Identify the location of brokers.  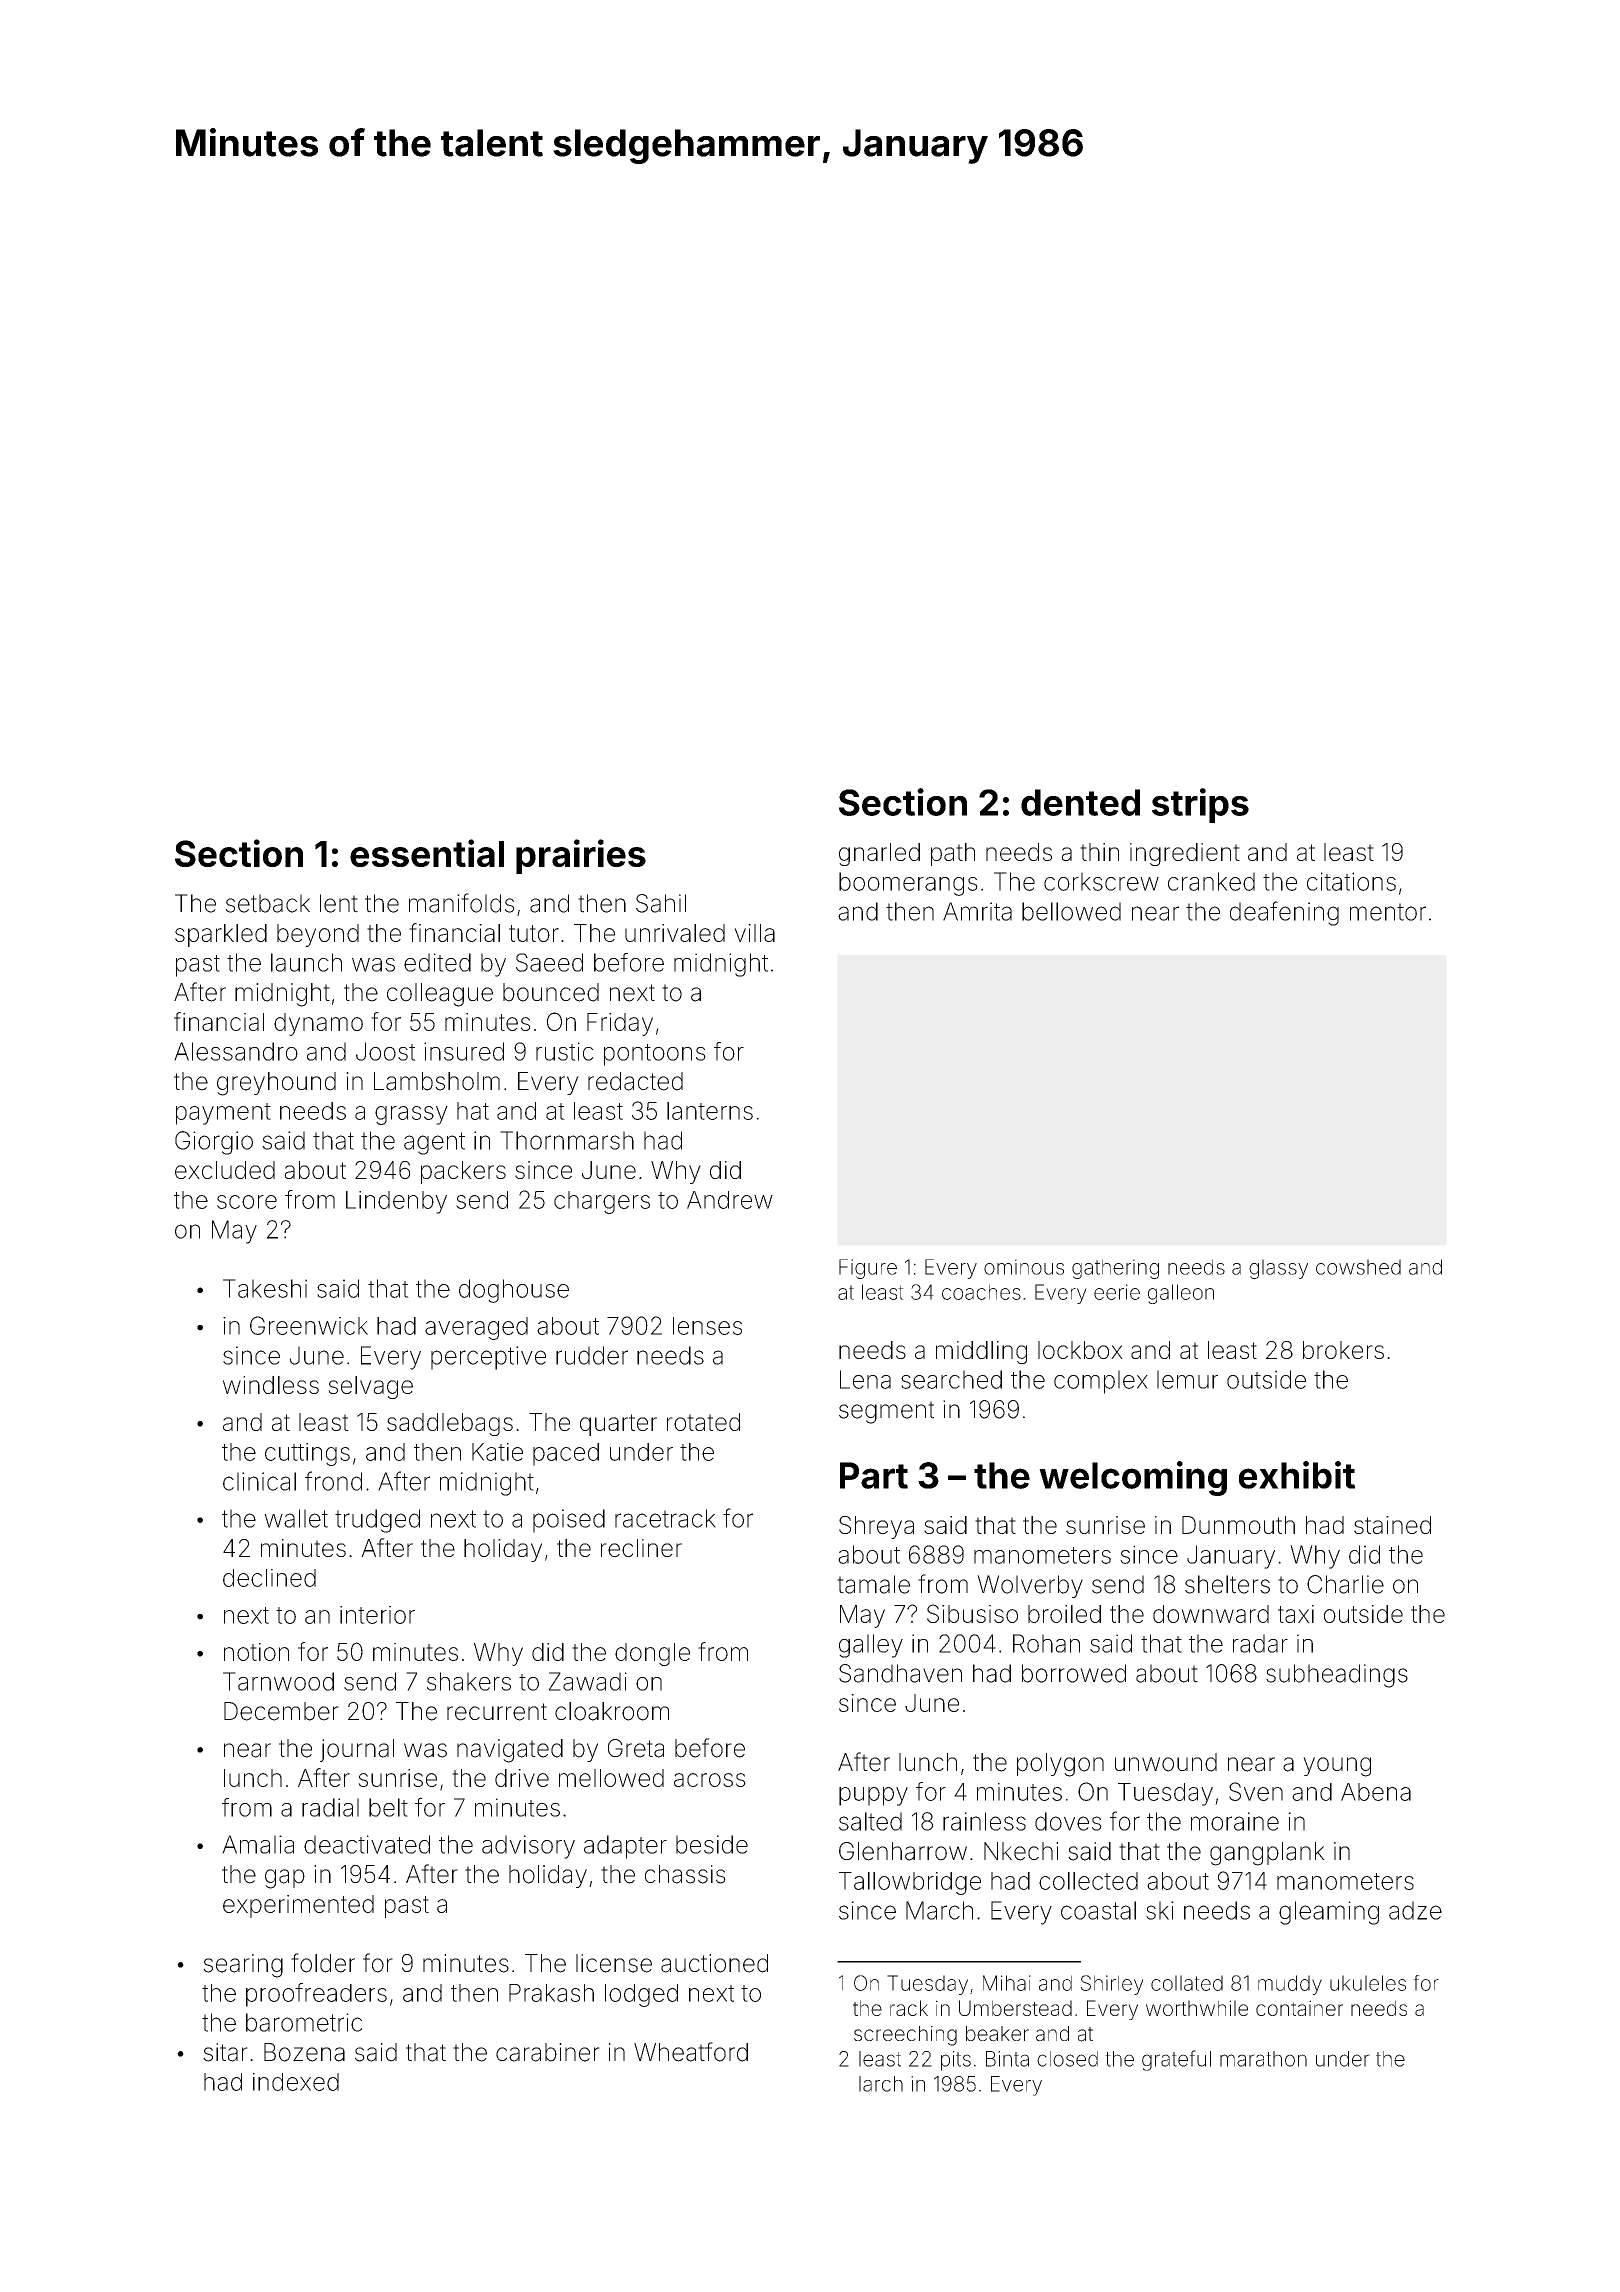
(1343, 1350).
